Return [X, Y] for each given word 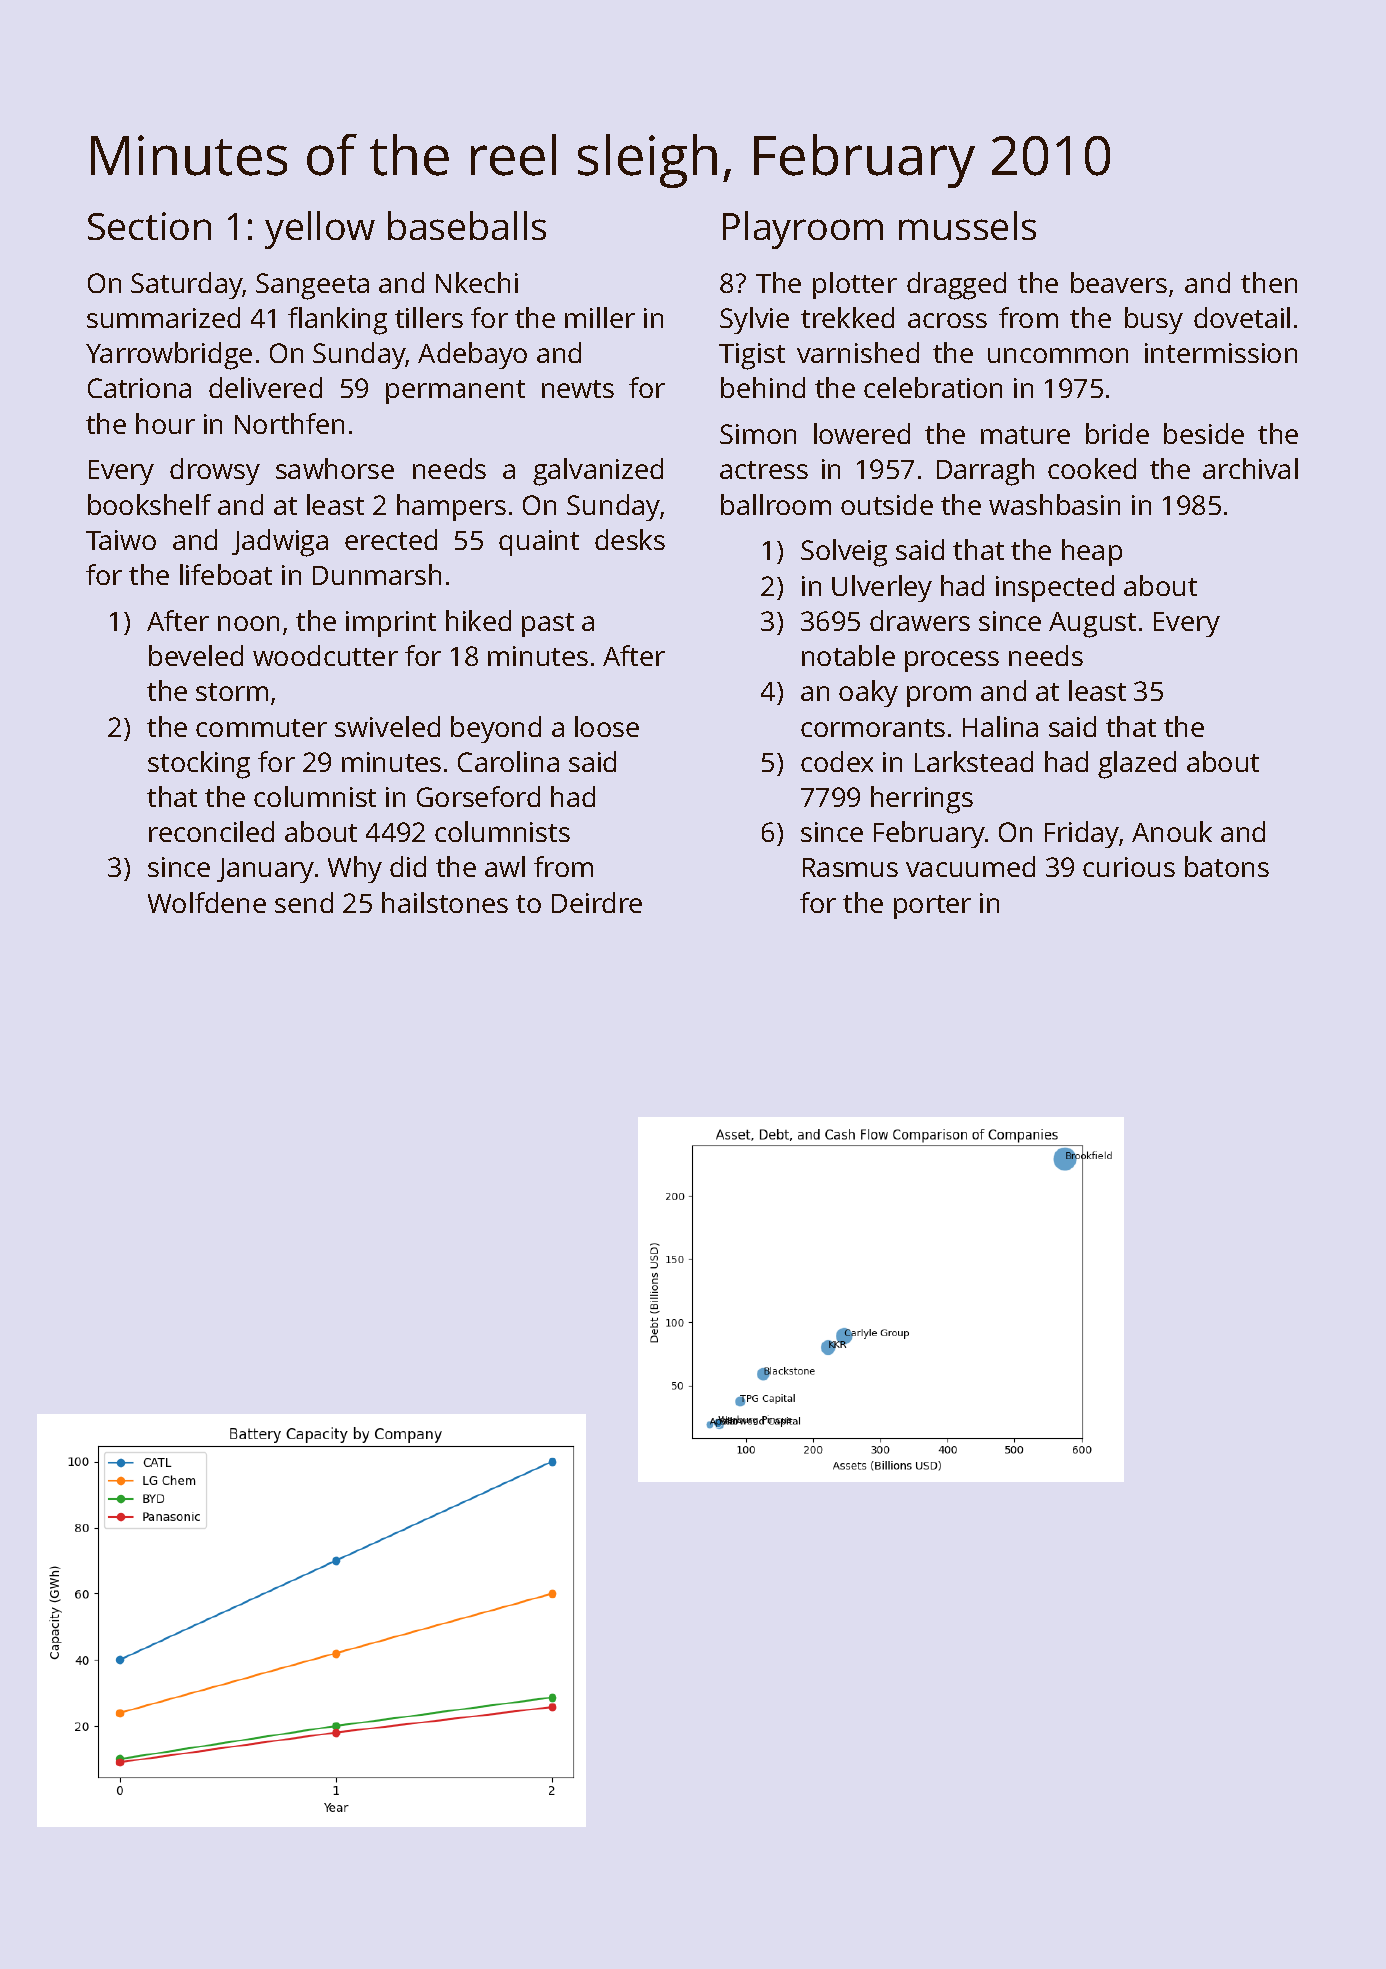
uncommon [1058, 355]
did [408, 866]
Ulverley [882, 588]
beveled [196, 655]
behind [763, 387]
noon [248, 623]
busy [1154, 320]
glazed [1137, 765]
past [548, 625]
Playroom [803, 230]
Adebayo [472, 355]
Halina [1000, 726]
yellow [320, 230]
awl [505, 866]
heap [1092, 552]
